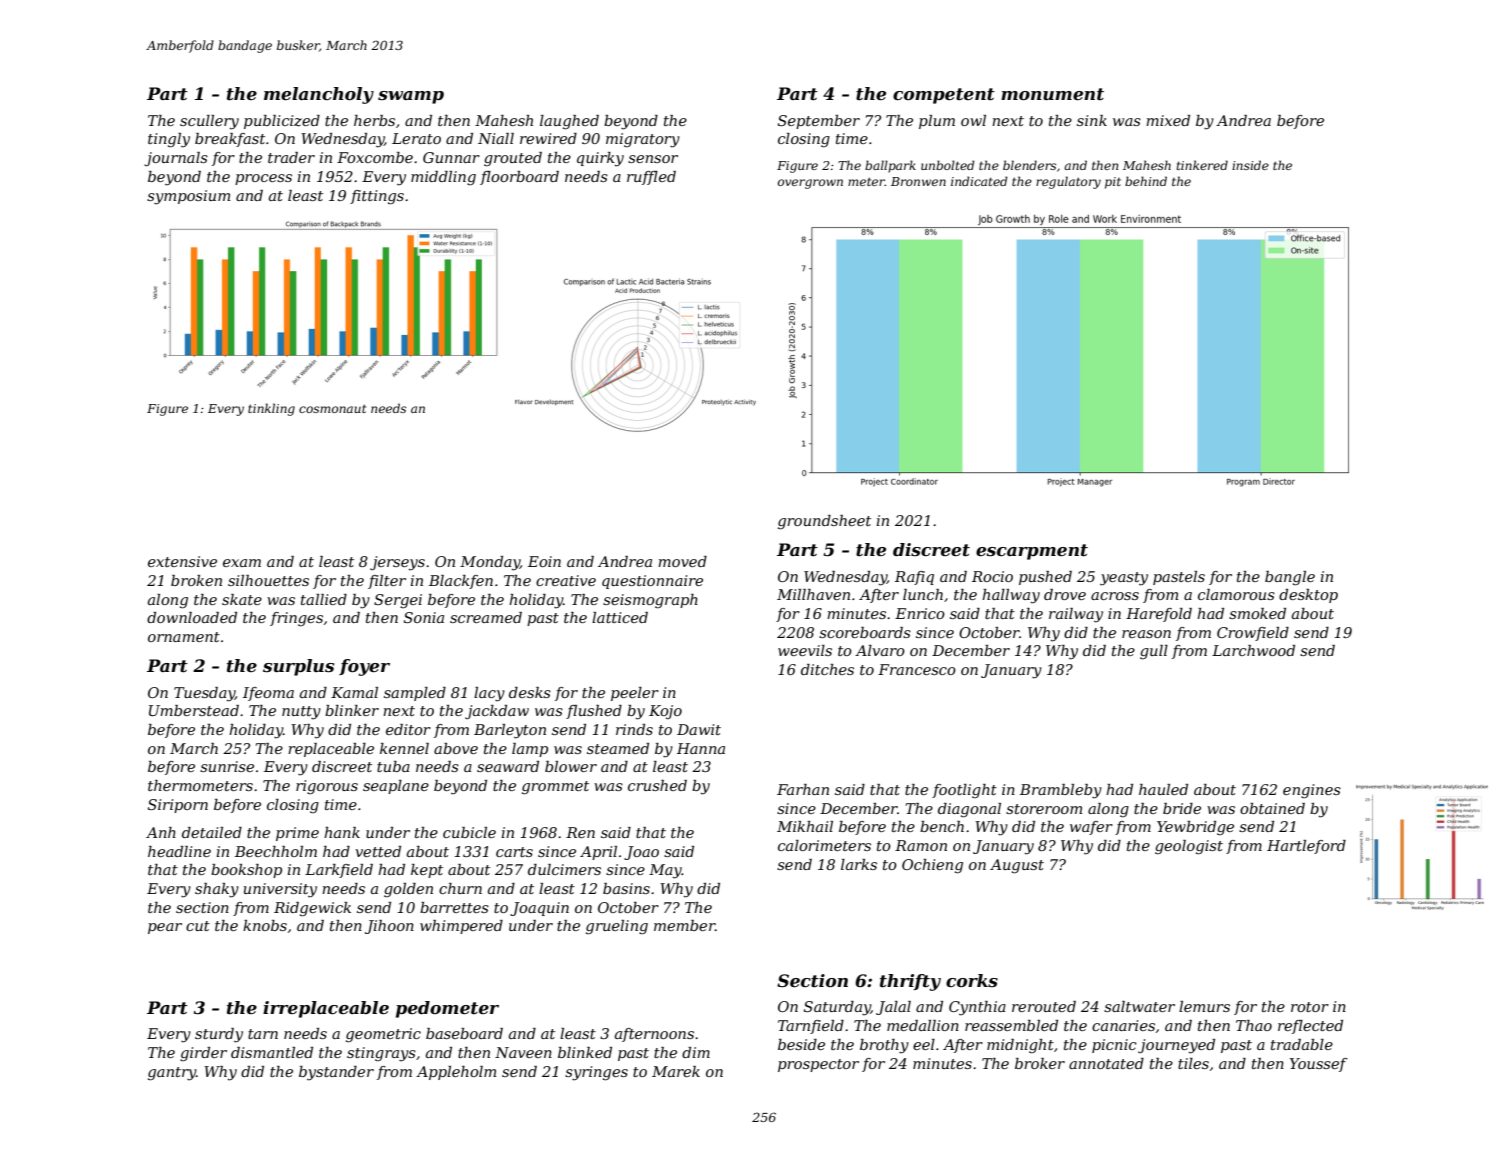 Image resolution: width=1505 pixels, height=1163 pixels. What do you see at coordinates (1068, 182) in the screenshot?
I see `regulatory` at bounding box center [1068, 182].
